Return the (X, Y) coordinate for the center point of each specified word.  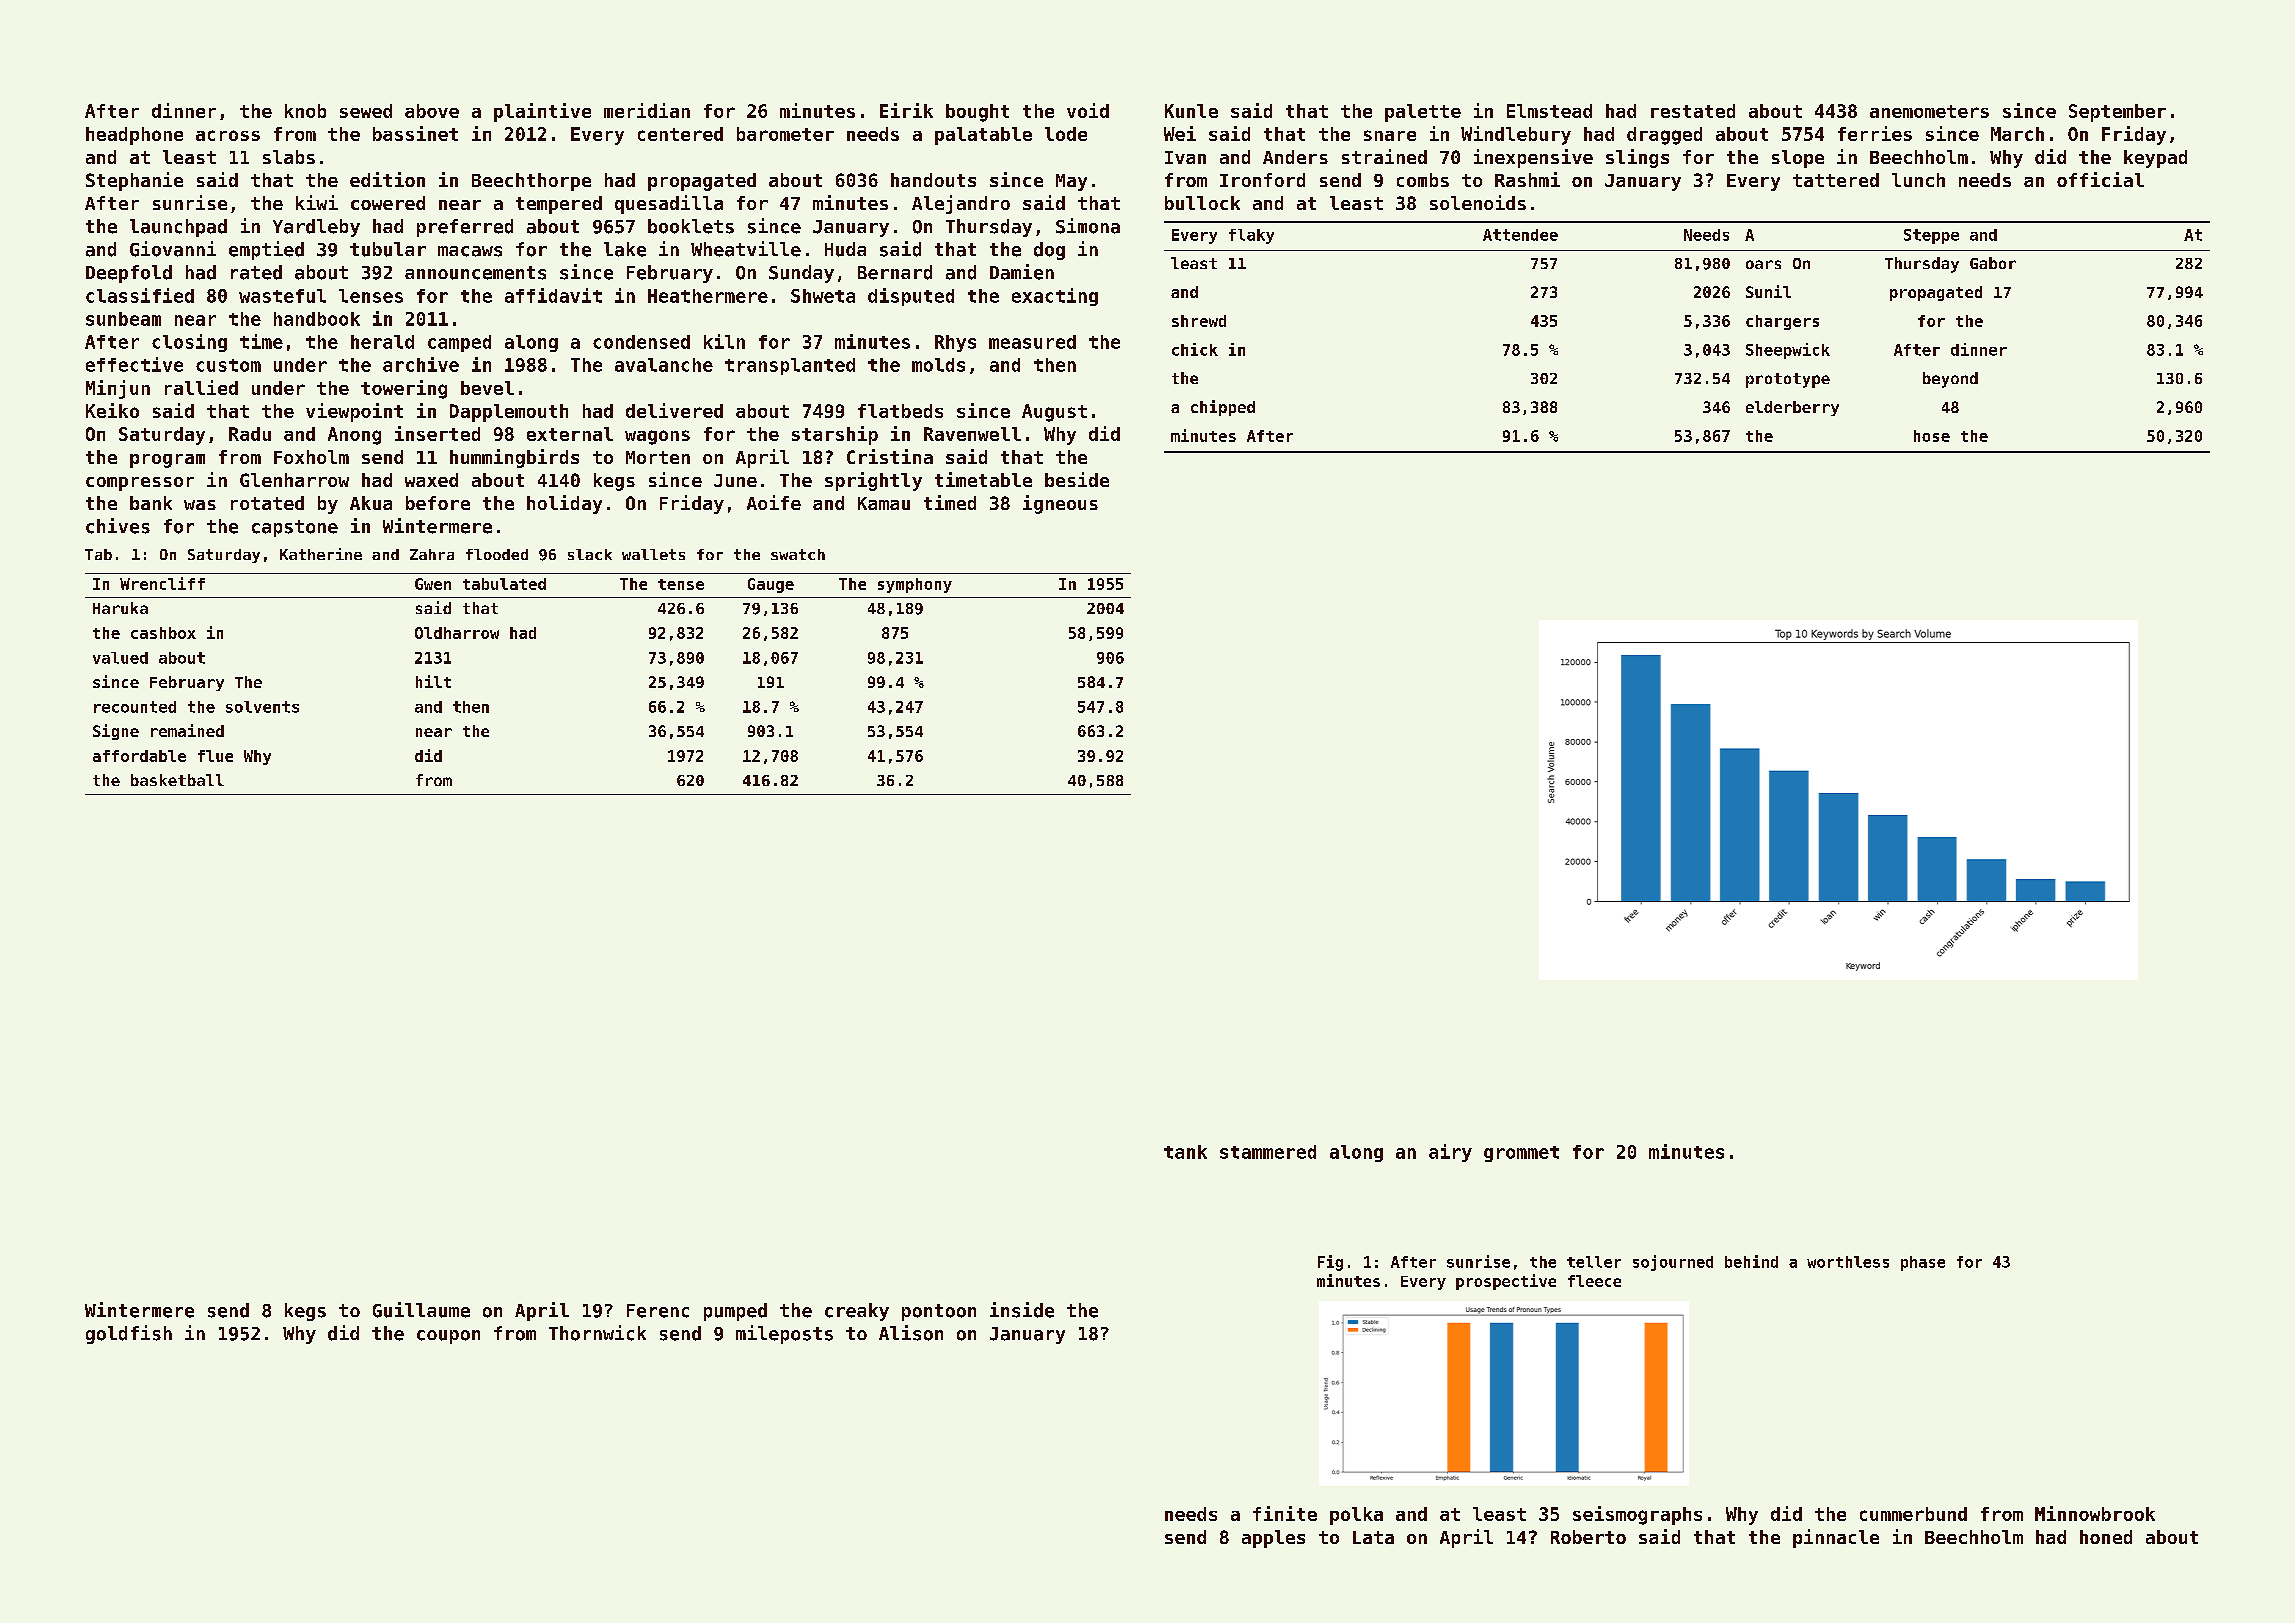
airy (1450, 1153)
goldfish (129, 1334)
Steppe (1931, 236)
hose (1932, 436)
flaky (1251, 236)
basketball (177, 780)
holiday (564, 504)
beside (1077, 479)
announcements (475, 273)
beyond (1950, 380)
